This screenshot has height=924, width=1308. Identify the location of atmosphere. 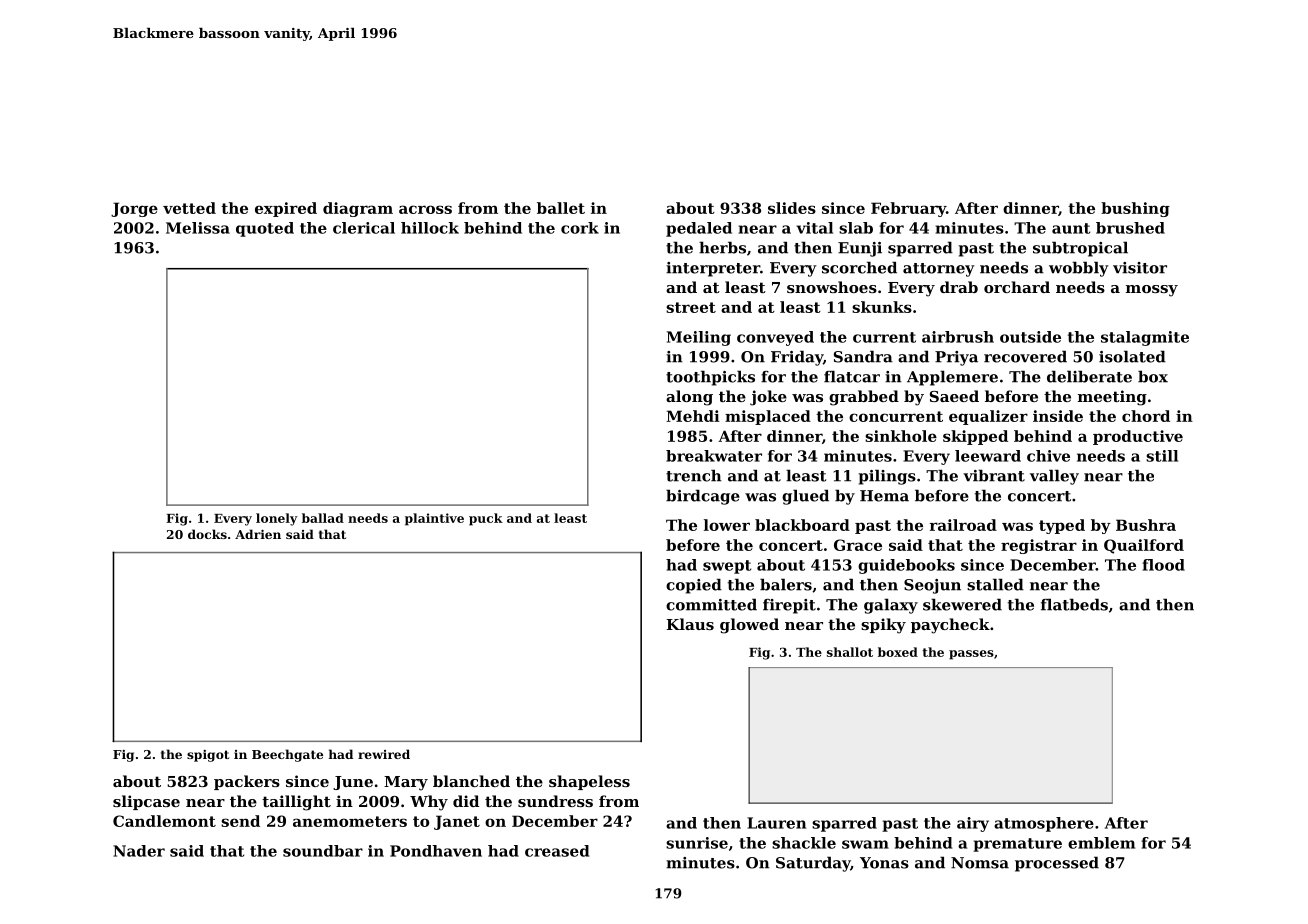
(1044, 824).
